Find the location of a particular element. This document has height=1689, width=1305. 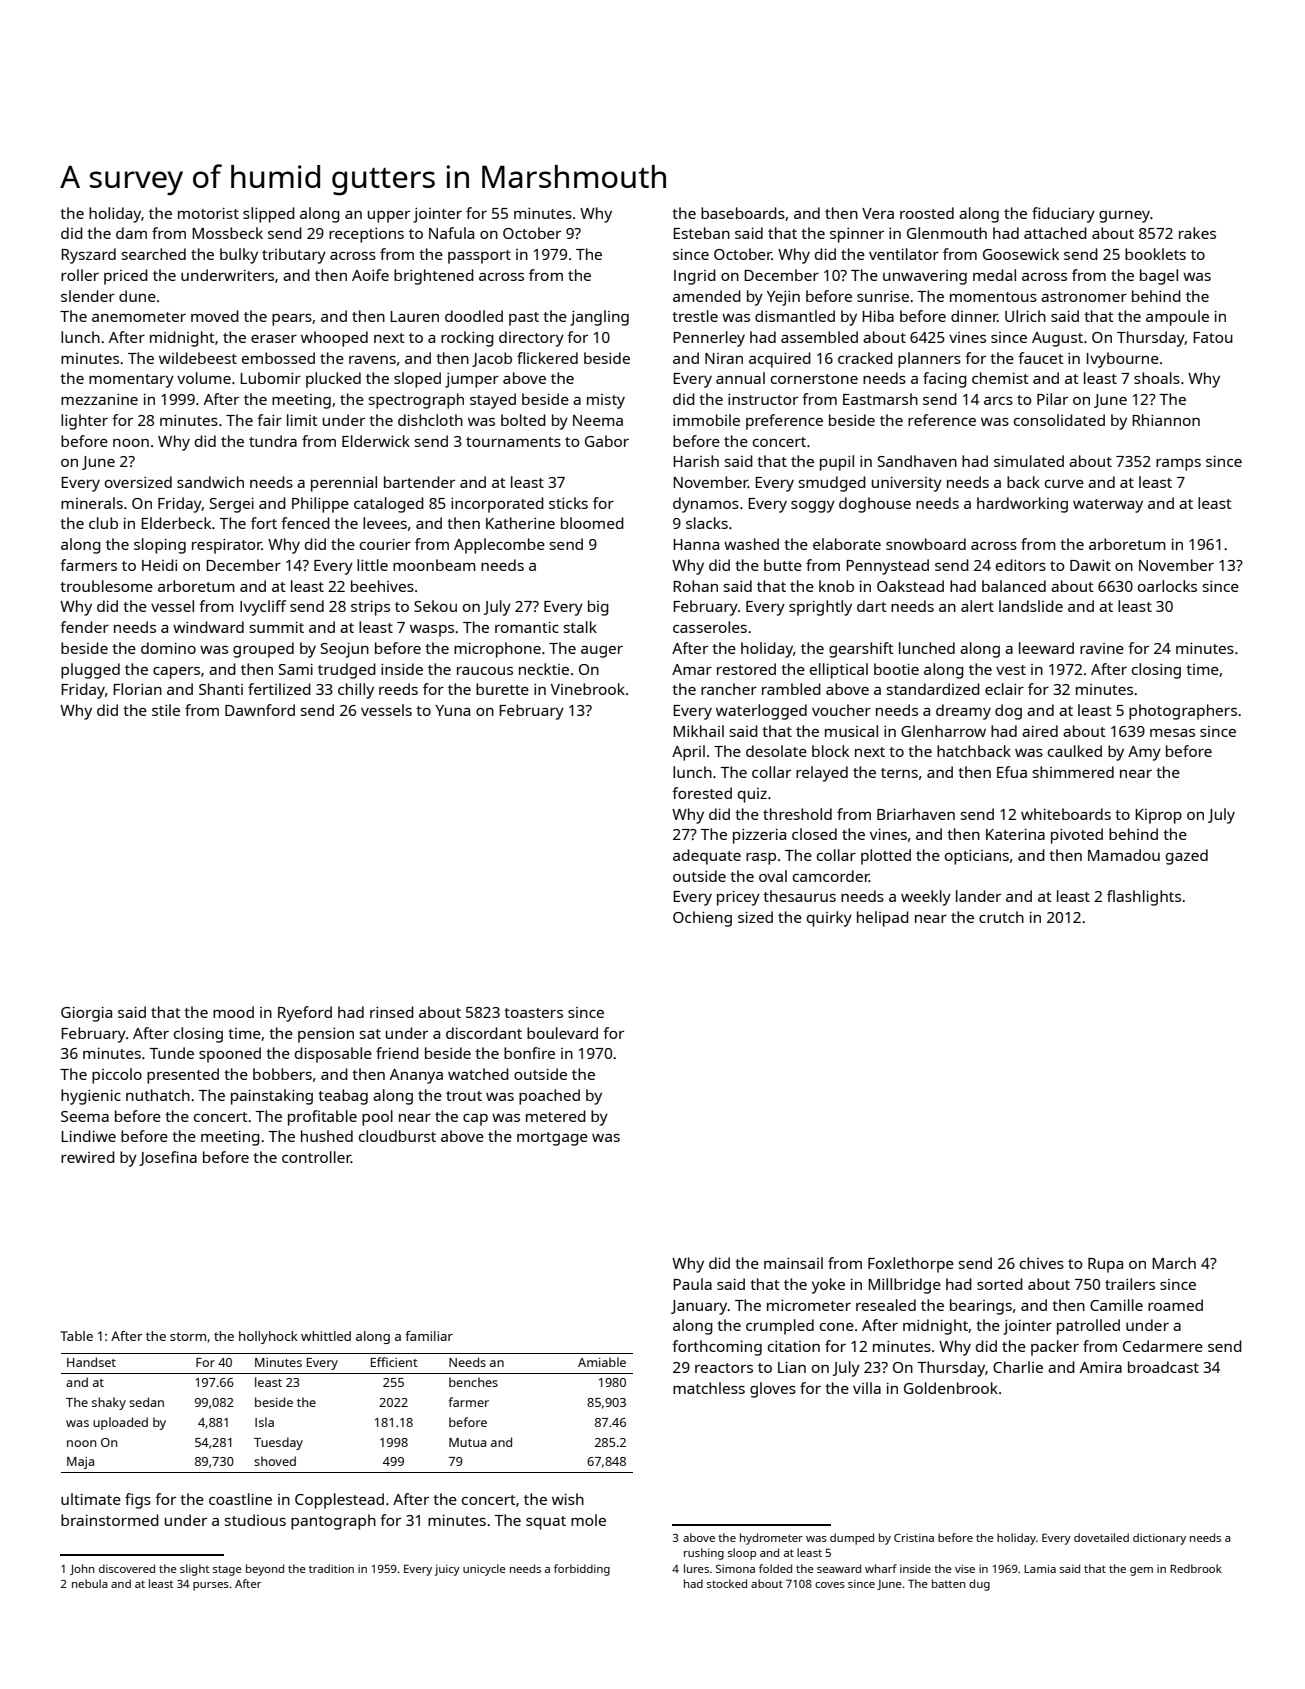

editors is located at coordinates (1021, 565).
